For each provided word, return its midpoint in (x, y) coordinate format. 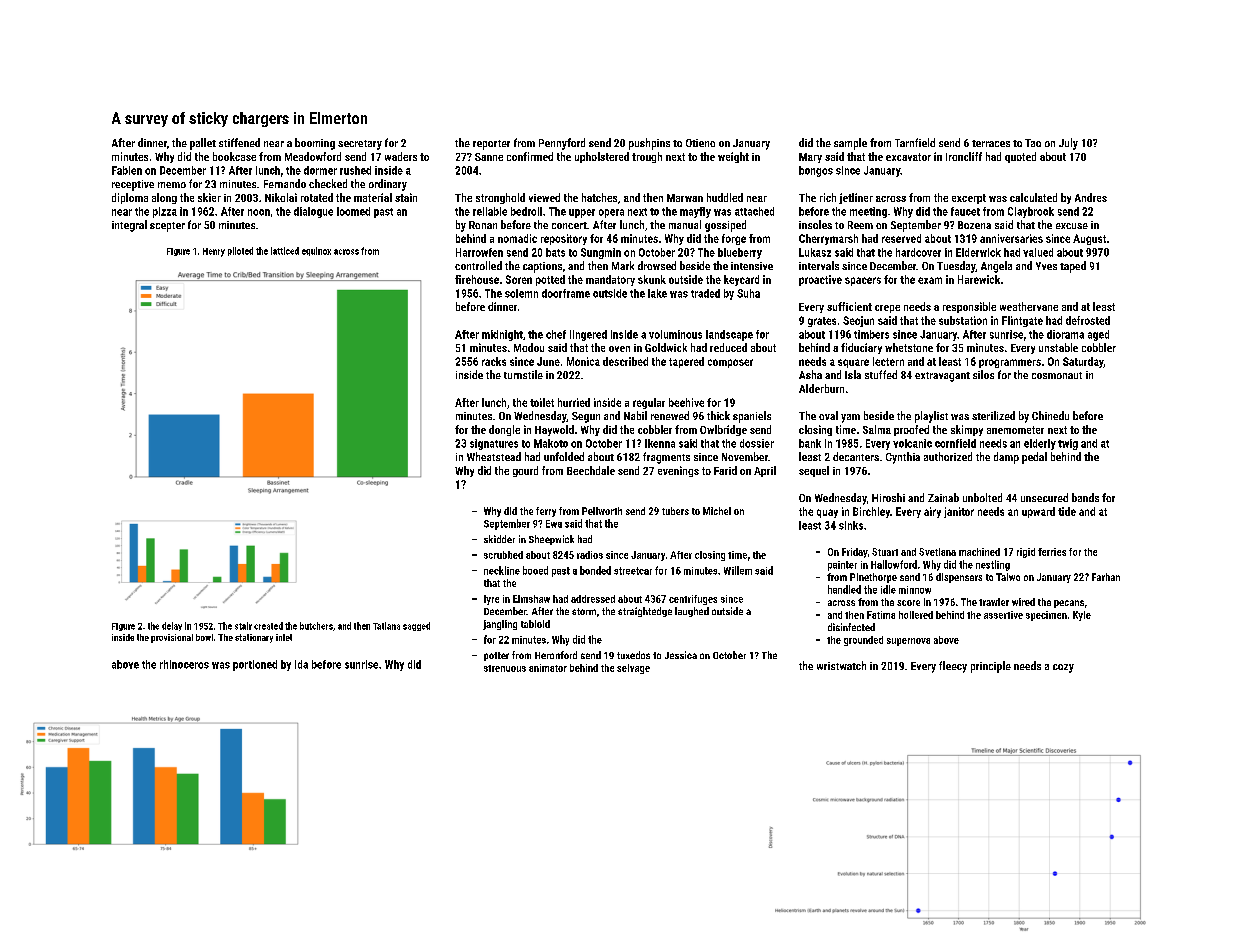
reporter (491, 145)
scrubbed (503, 555)
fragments (666, 458)
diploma (130, 198)
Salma (877, 429)
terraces (991, 143)
